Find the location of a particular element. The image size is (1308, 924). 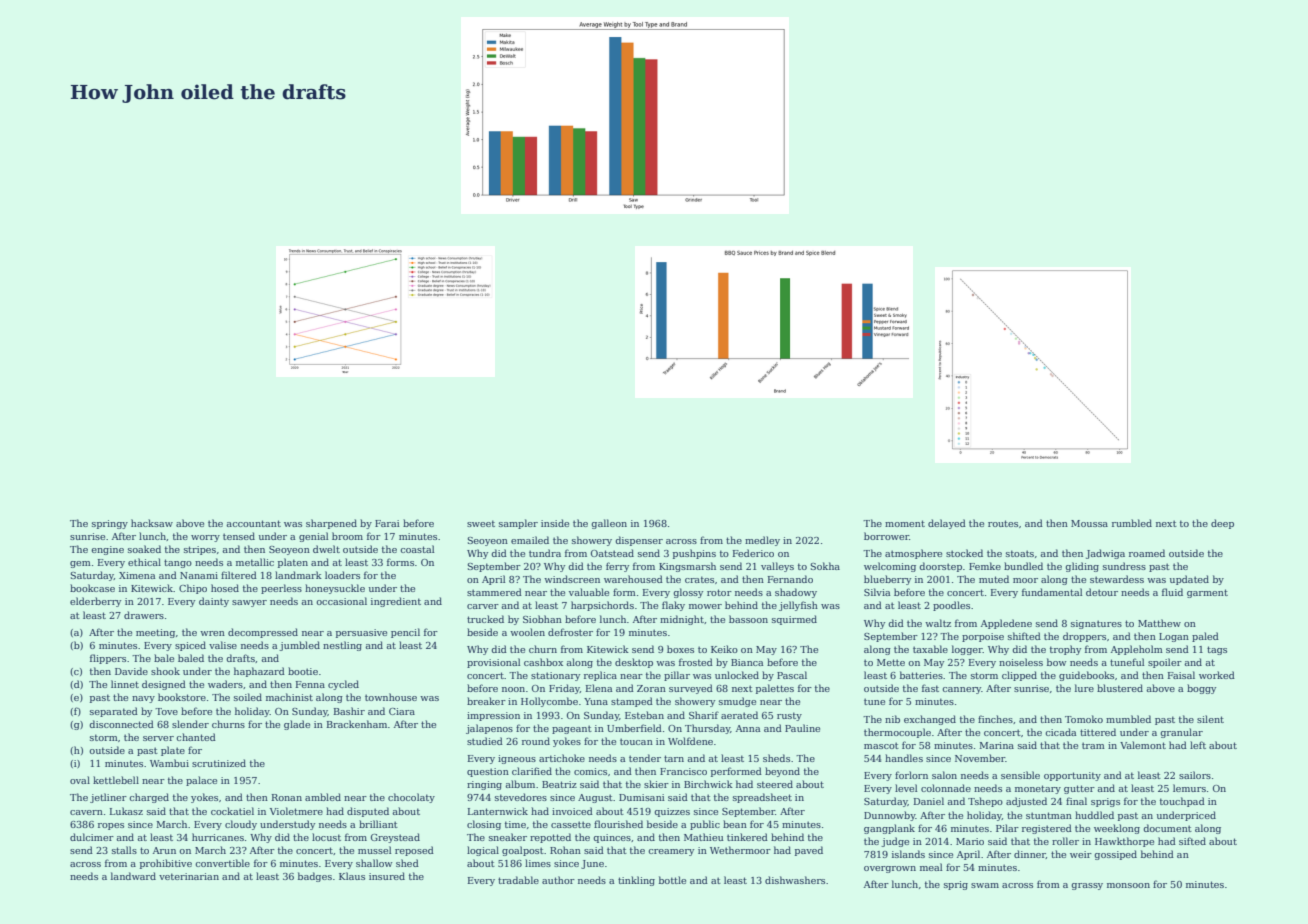

Matthew is located at coordinates (1159, 623).
